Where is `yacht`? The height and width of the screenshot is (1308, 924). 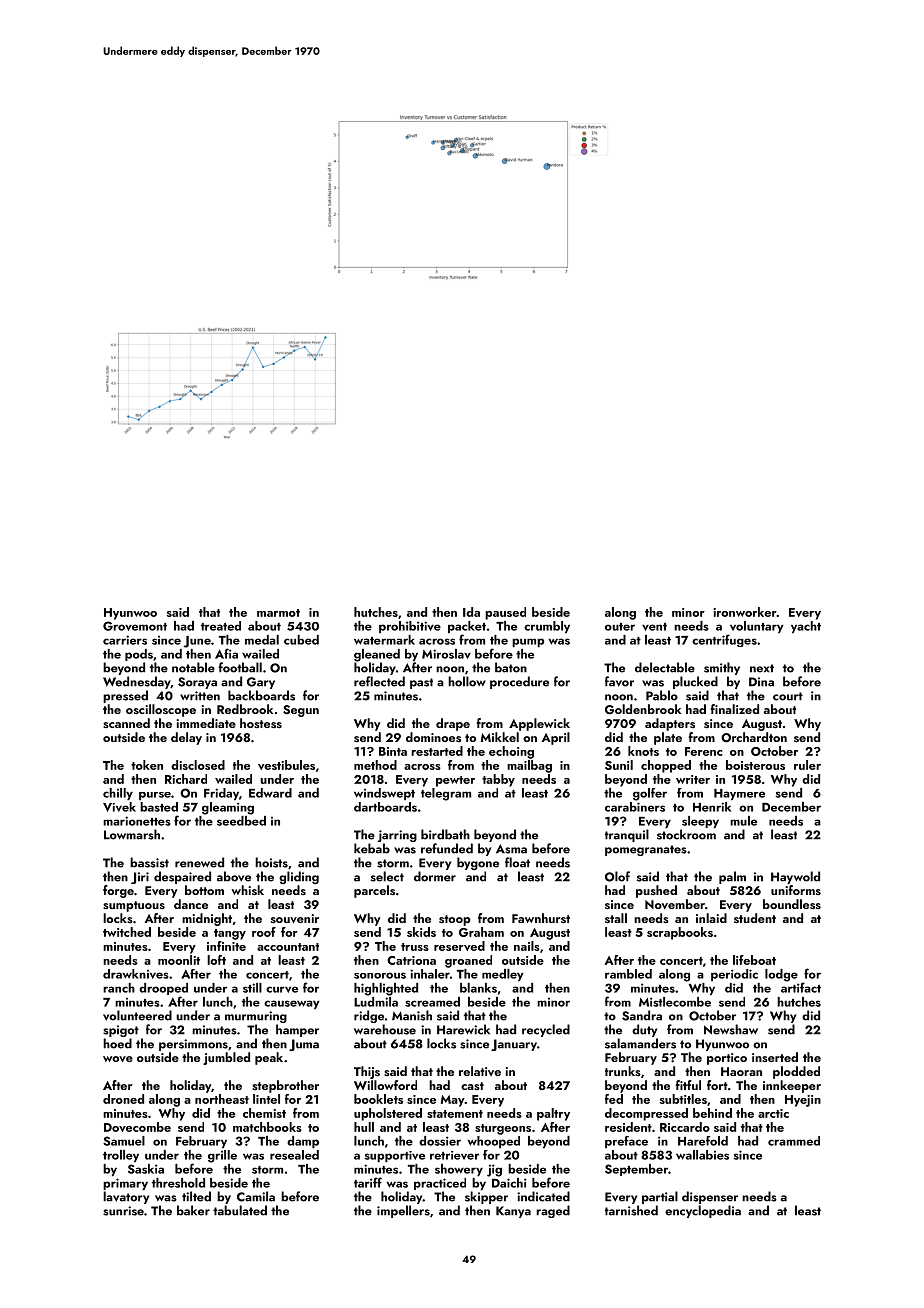 yacht is located at coordinates (806, 627).
